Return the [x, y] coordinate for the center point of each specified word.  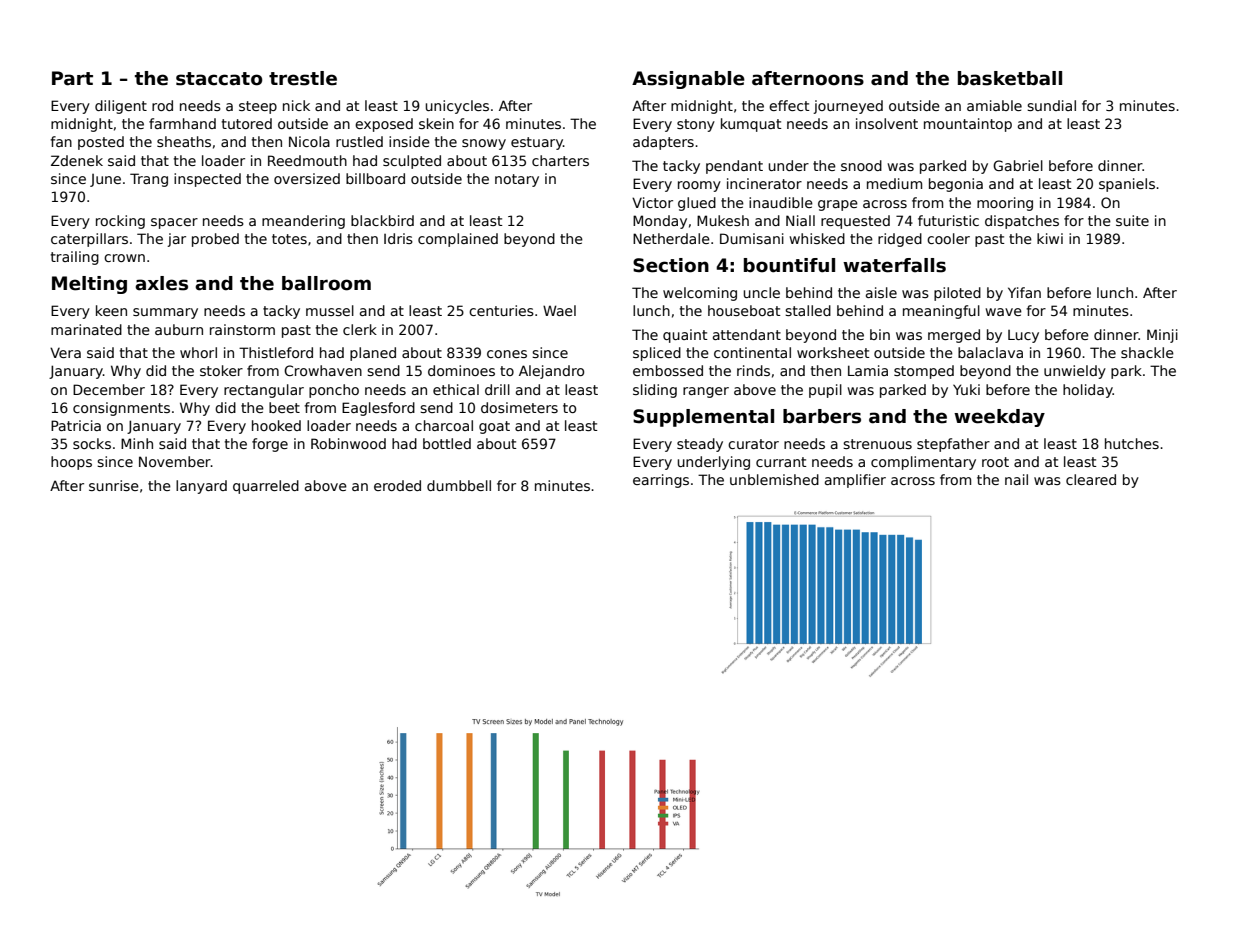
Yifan [1024, 292]
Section [671, 265]
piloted [957, 294]
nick [296, 105]
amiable [994, 105]
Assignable [688, 80]
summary [165, 313]
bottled [447, 443]
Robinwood [348, 443]
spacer [174, 223]
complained [458, 240]
